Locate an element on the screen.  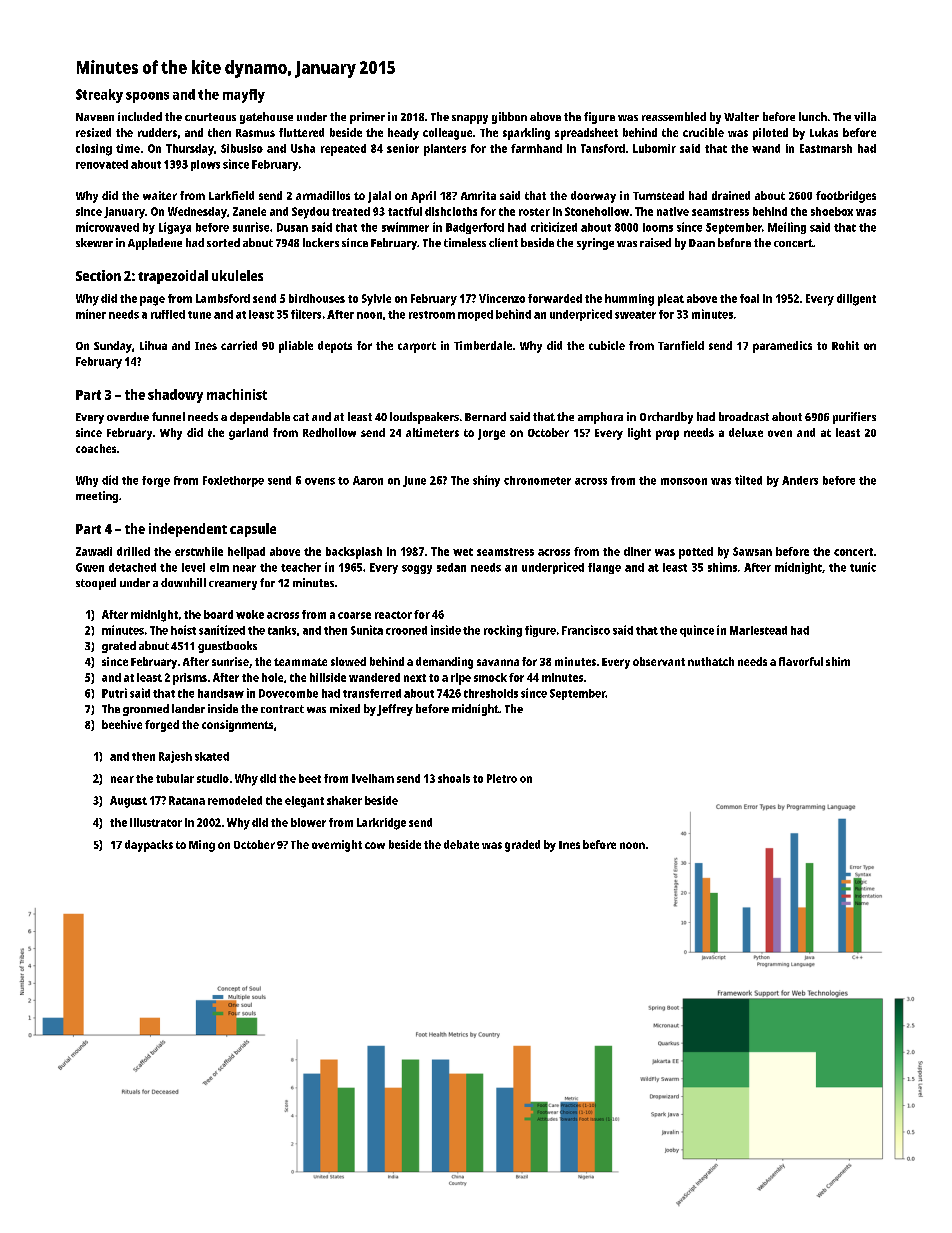
loudspeakers is located at coordinates (424, 418).
